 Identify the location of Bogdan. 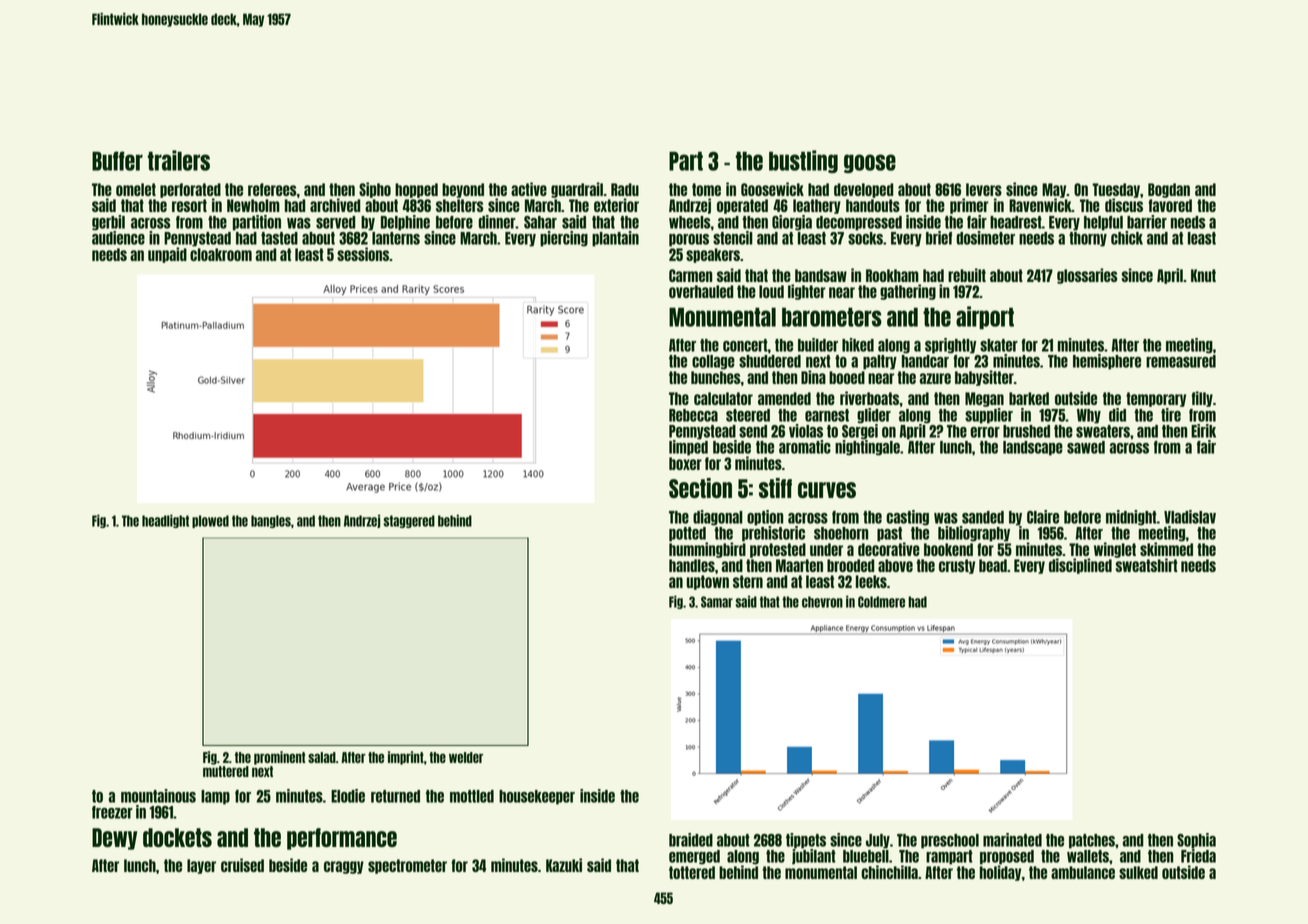
(1169, 190).
